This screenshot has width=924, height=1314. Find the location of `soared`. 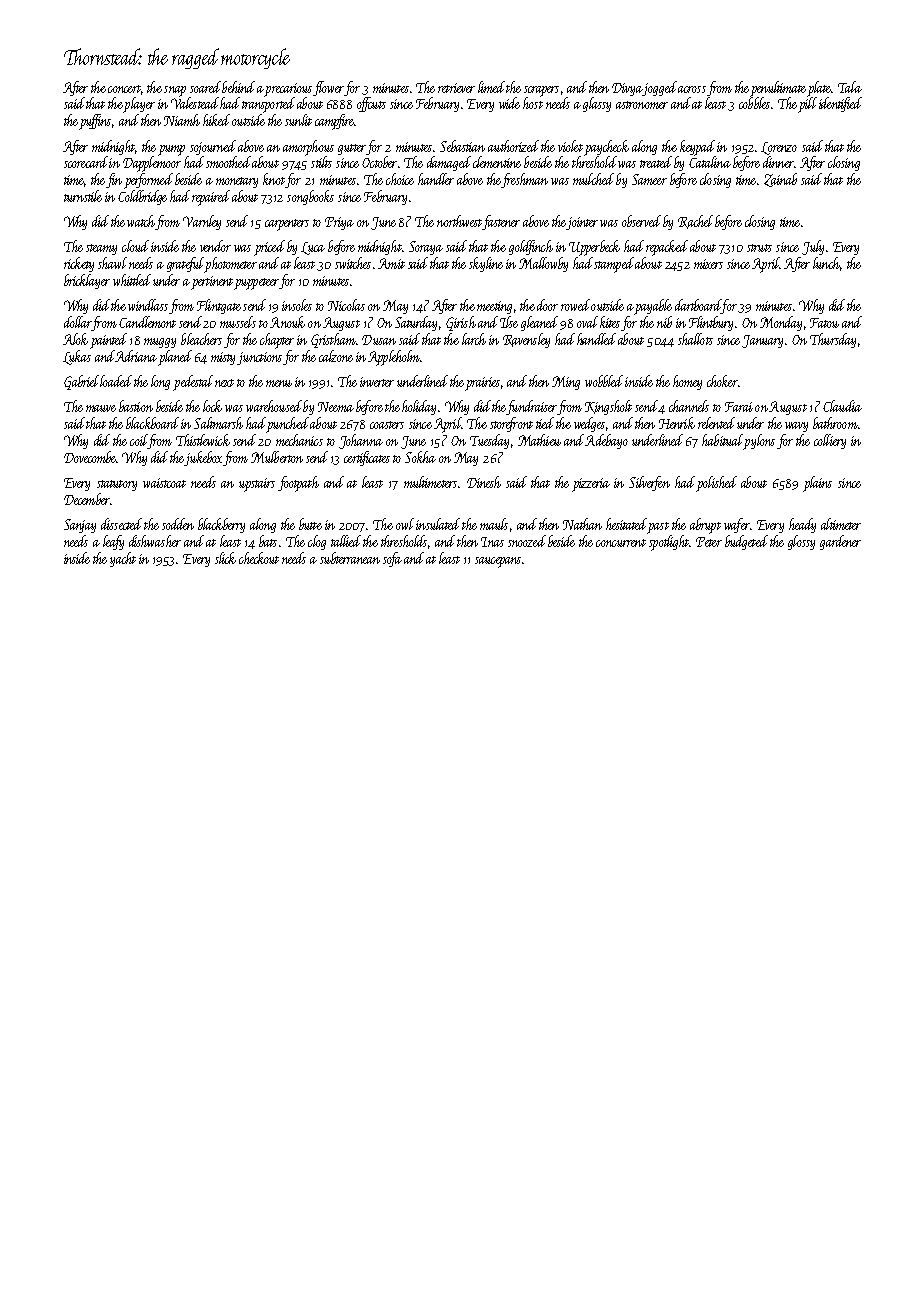

soared is located at coordinates (205, 87).
